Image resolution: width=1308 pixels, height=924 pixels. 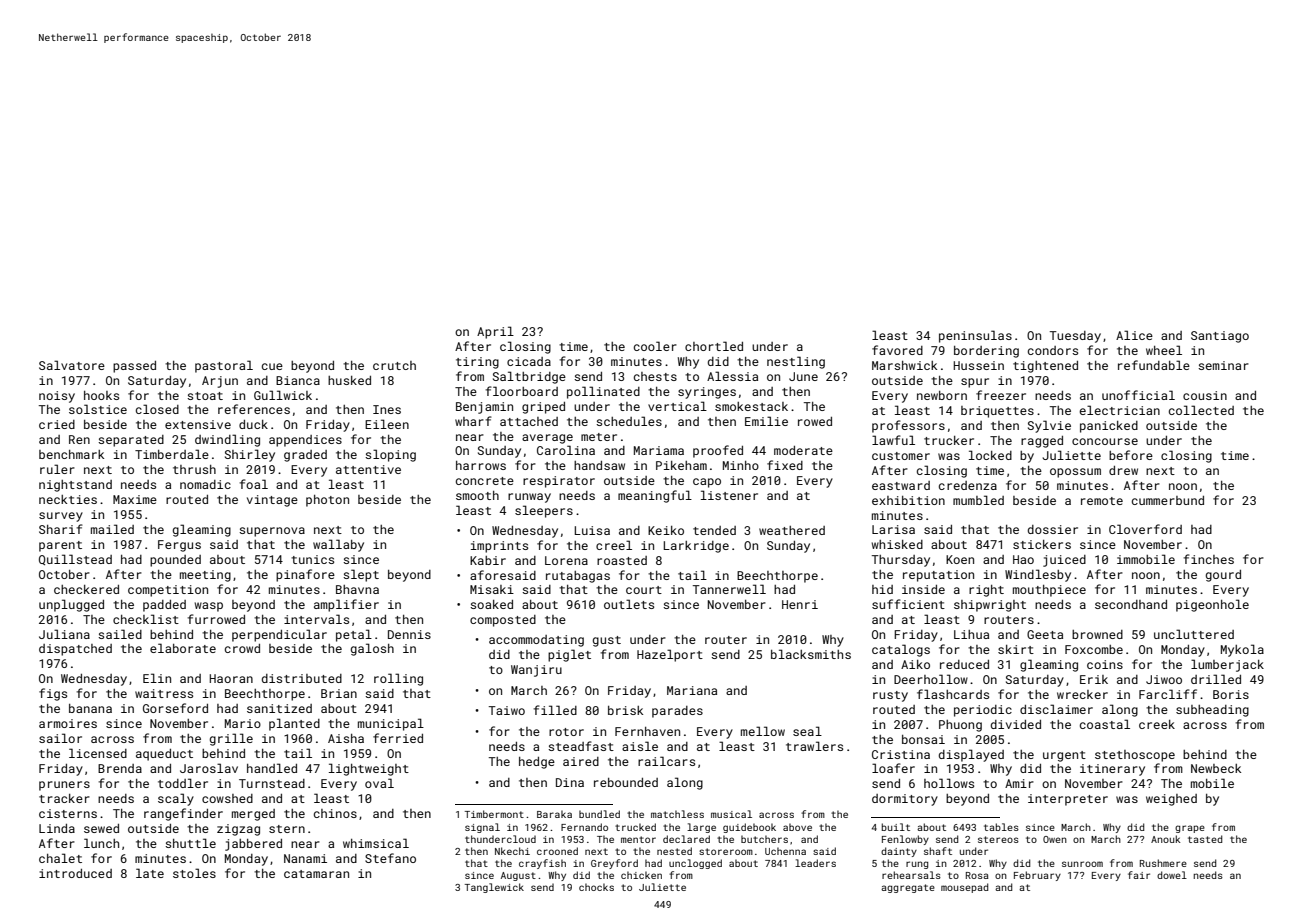 What do you see at coordinates (908, 888) in the screenshot?
I see `aggregate` at bounding box center [908, 888].
